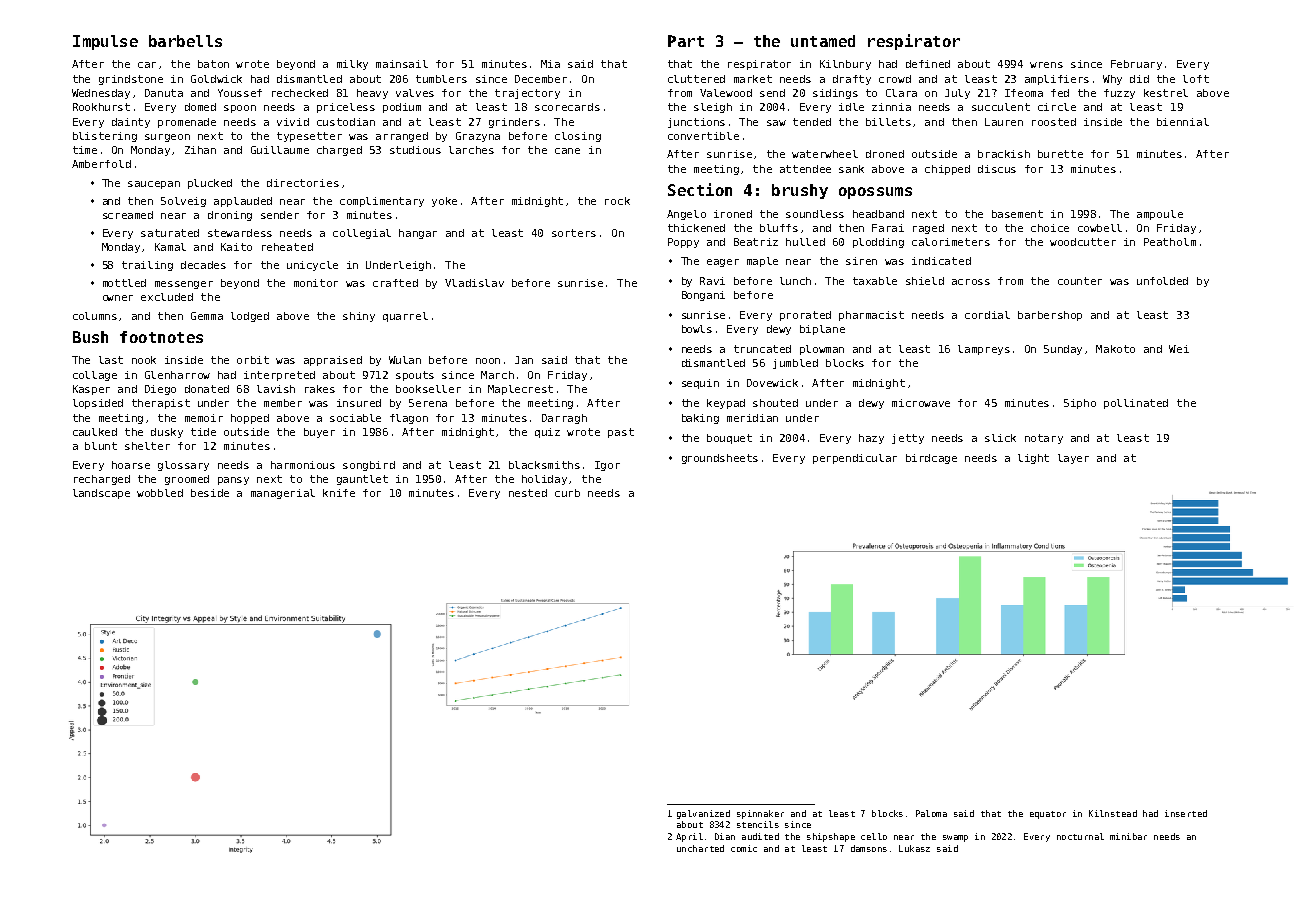 The image size is (1308, 924). Describe the element at coordinates (1128, 836) in the page. I see `minibar` at that location.
